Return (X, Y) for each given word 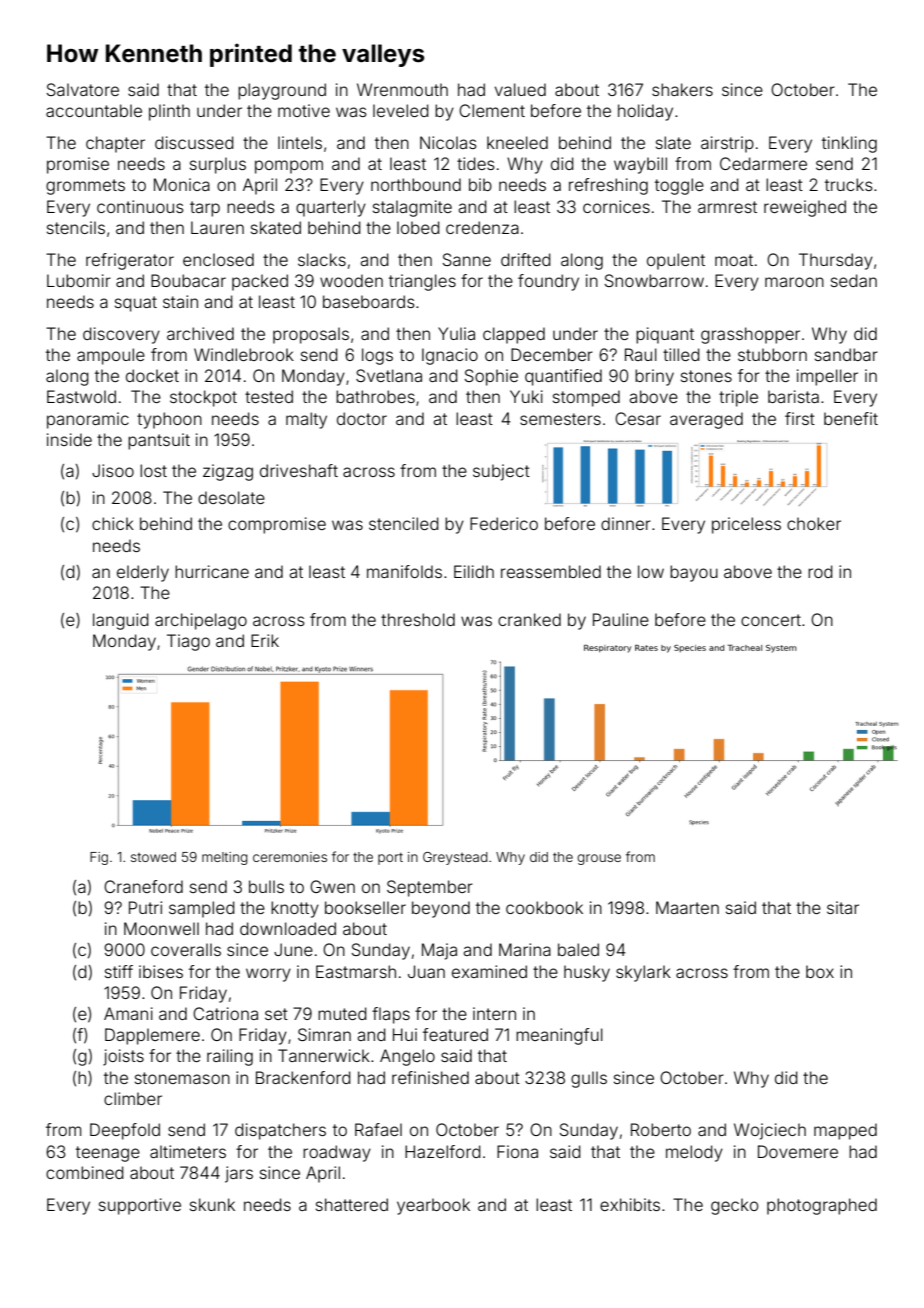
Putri (145, 907)
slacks (322, 259)
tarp (205, 209)
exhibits (630, 1204)
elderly (143, 573)
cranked (529, 619)
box (820, 971)
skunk (212, 1204)
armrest (727, 207)
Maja (439, 951)
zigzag (228, 472)
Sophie (491, 377)
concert (771, 620)
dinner (626, 523)
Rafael (378, 1129)
